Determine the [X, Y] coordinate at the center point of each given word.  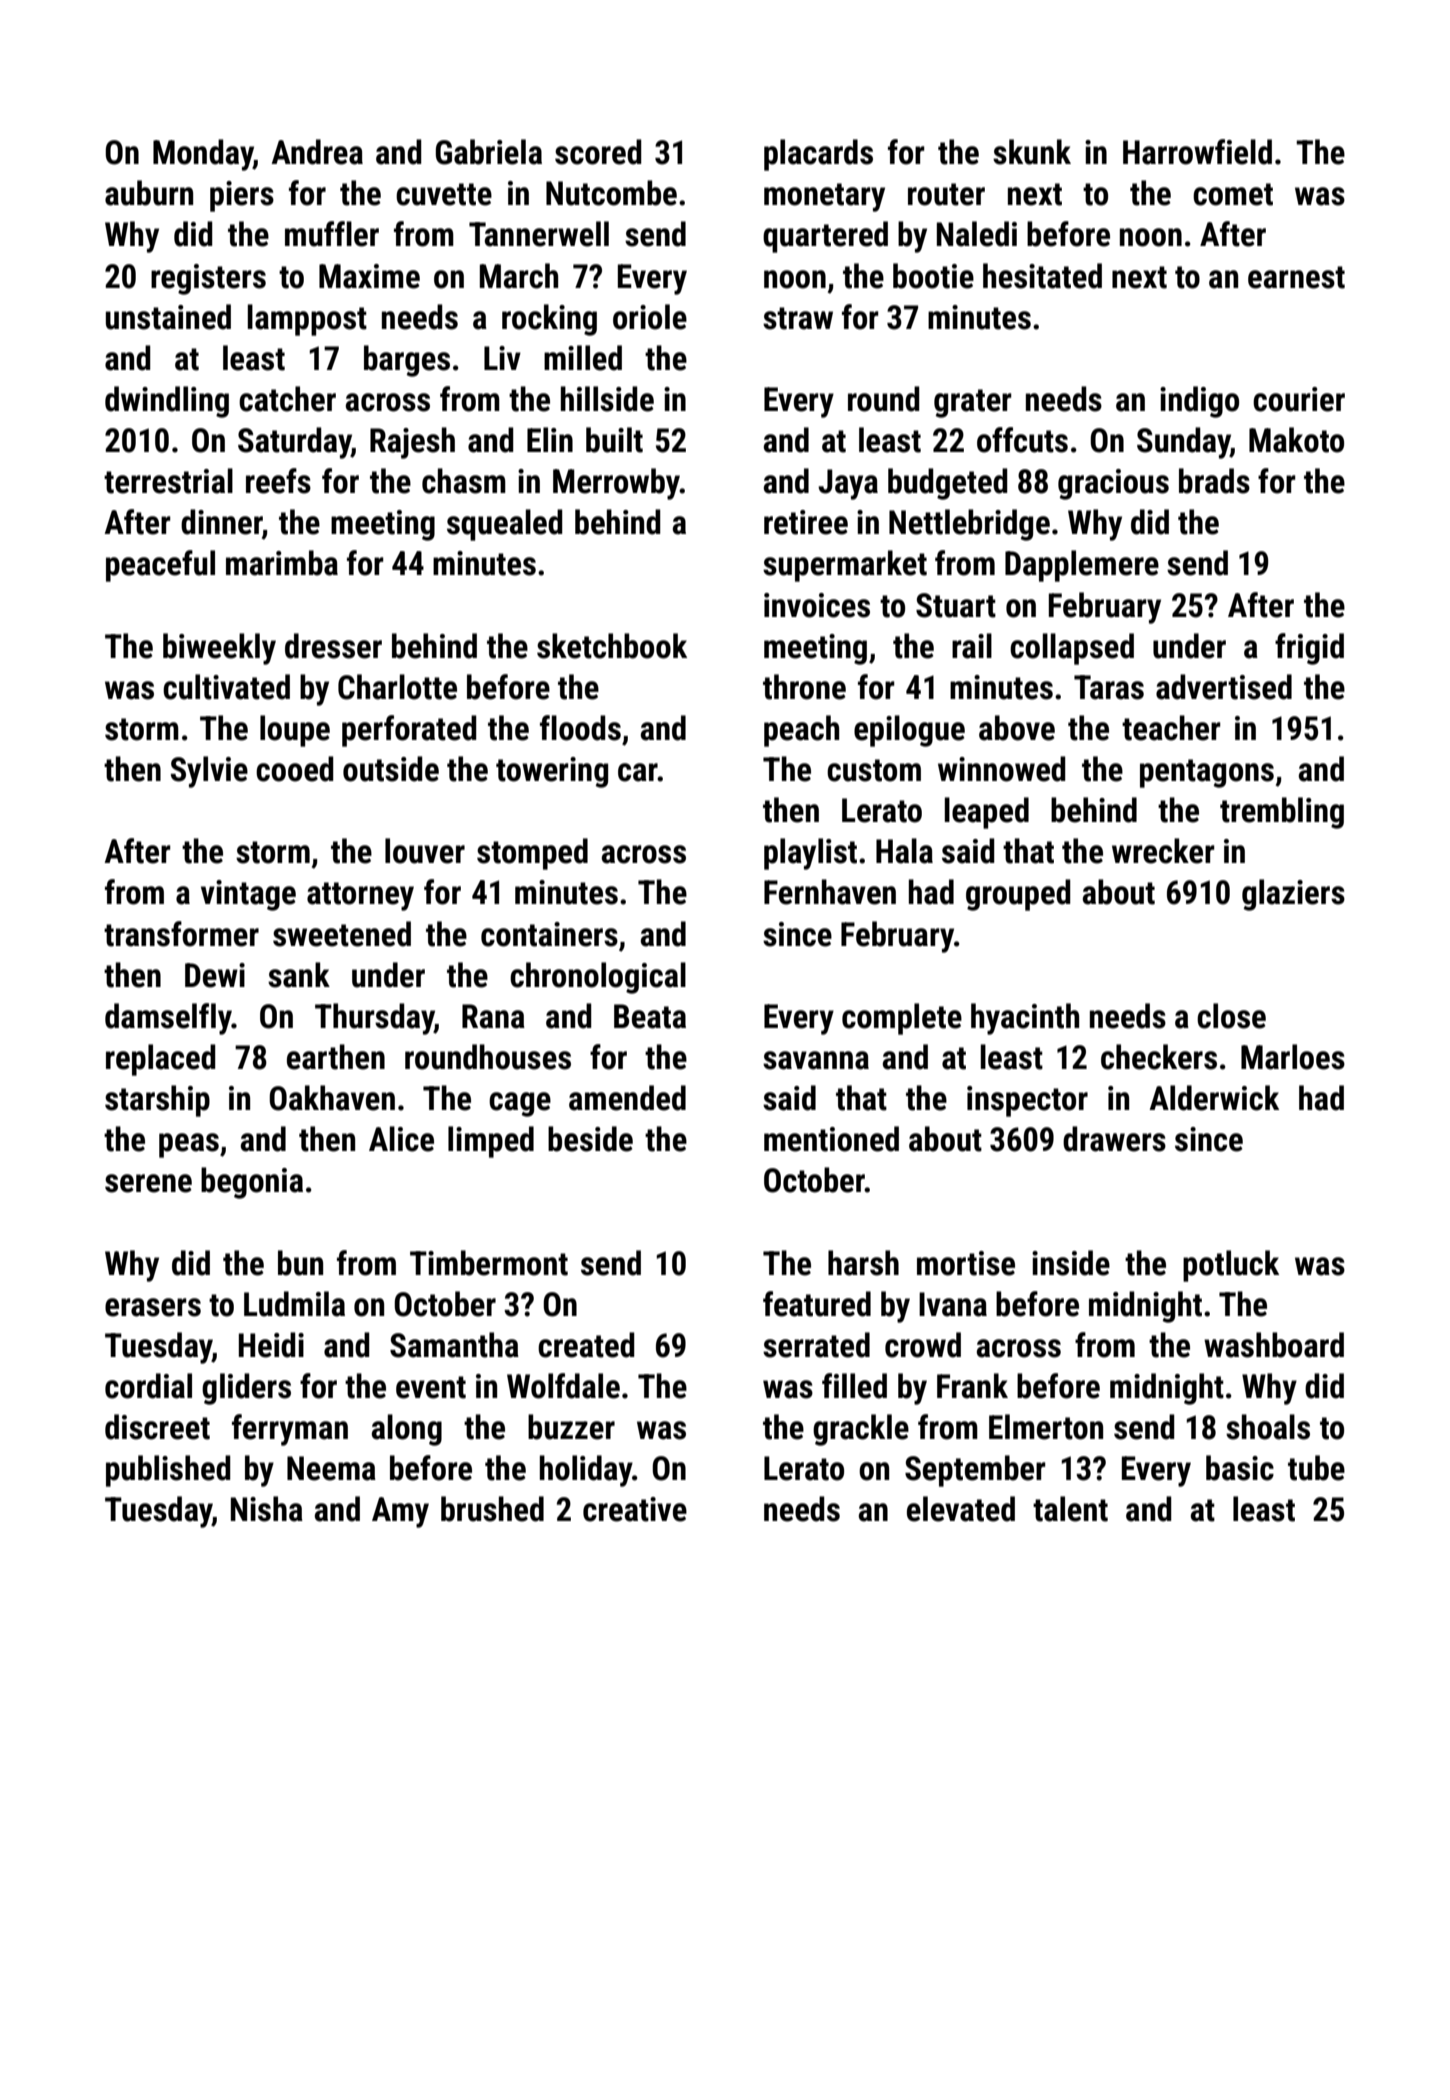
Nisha [267, 1509]
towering [552, 772]
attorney [360, 896]
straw [798, 318]
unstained [168, 317]
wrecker [1163, 851]
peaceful [160, 566]
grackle [861, 1430]
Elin [550, 439]
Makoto [1296, 440]
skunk [1032, 152]
